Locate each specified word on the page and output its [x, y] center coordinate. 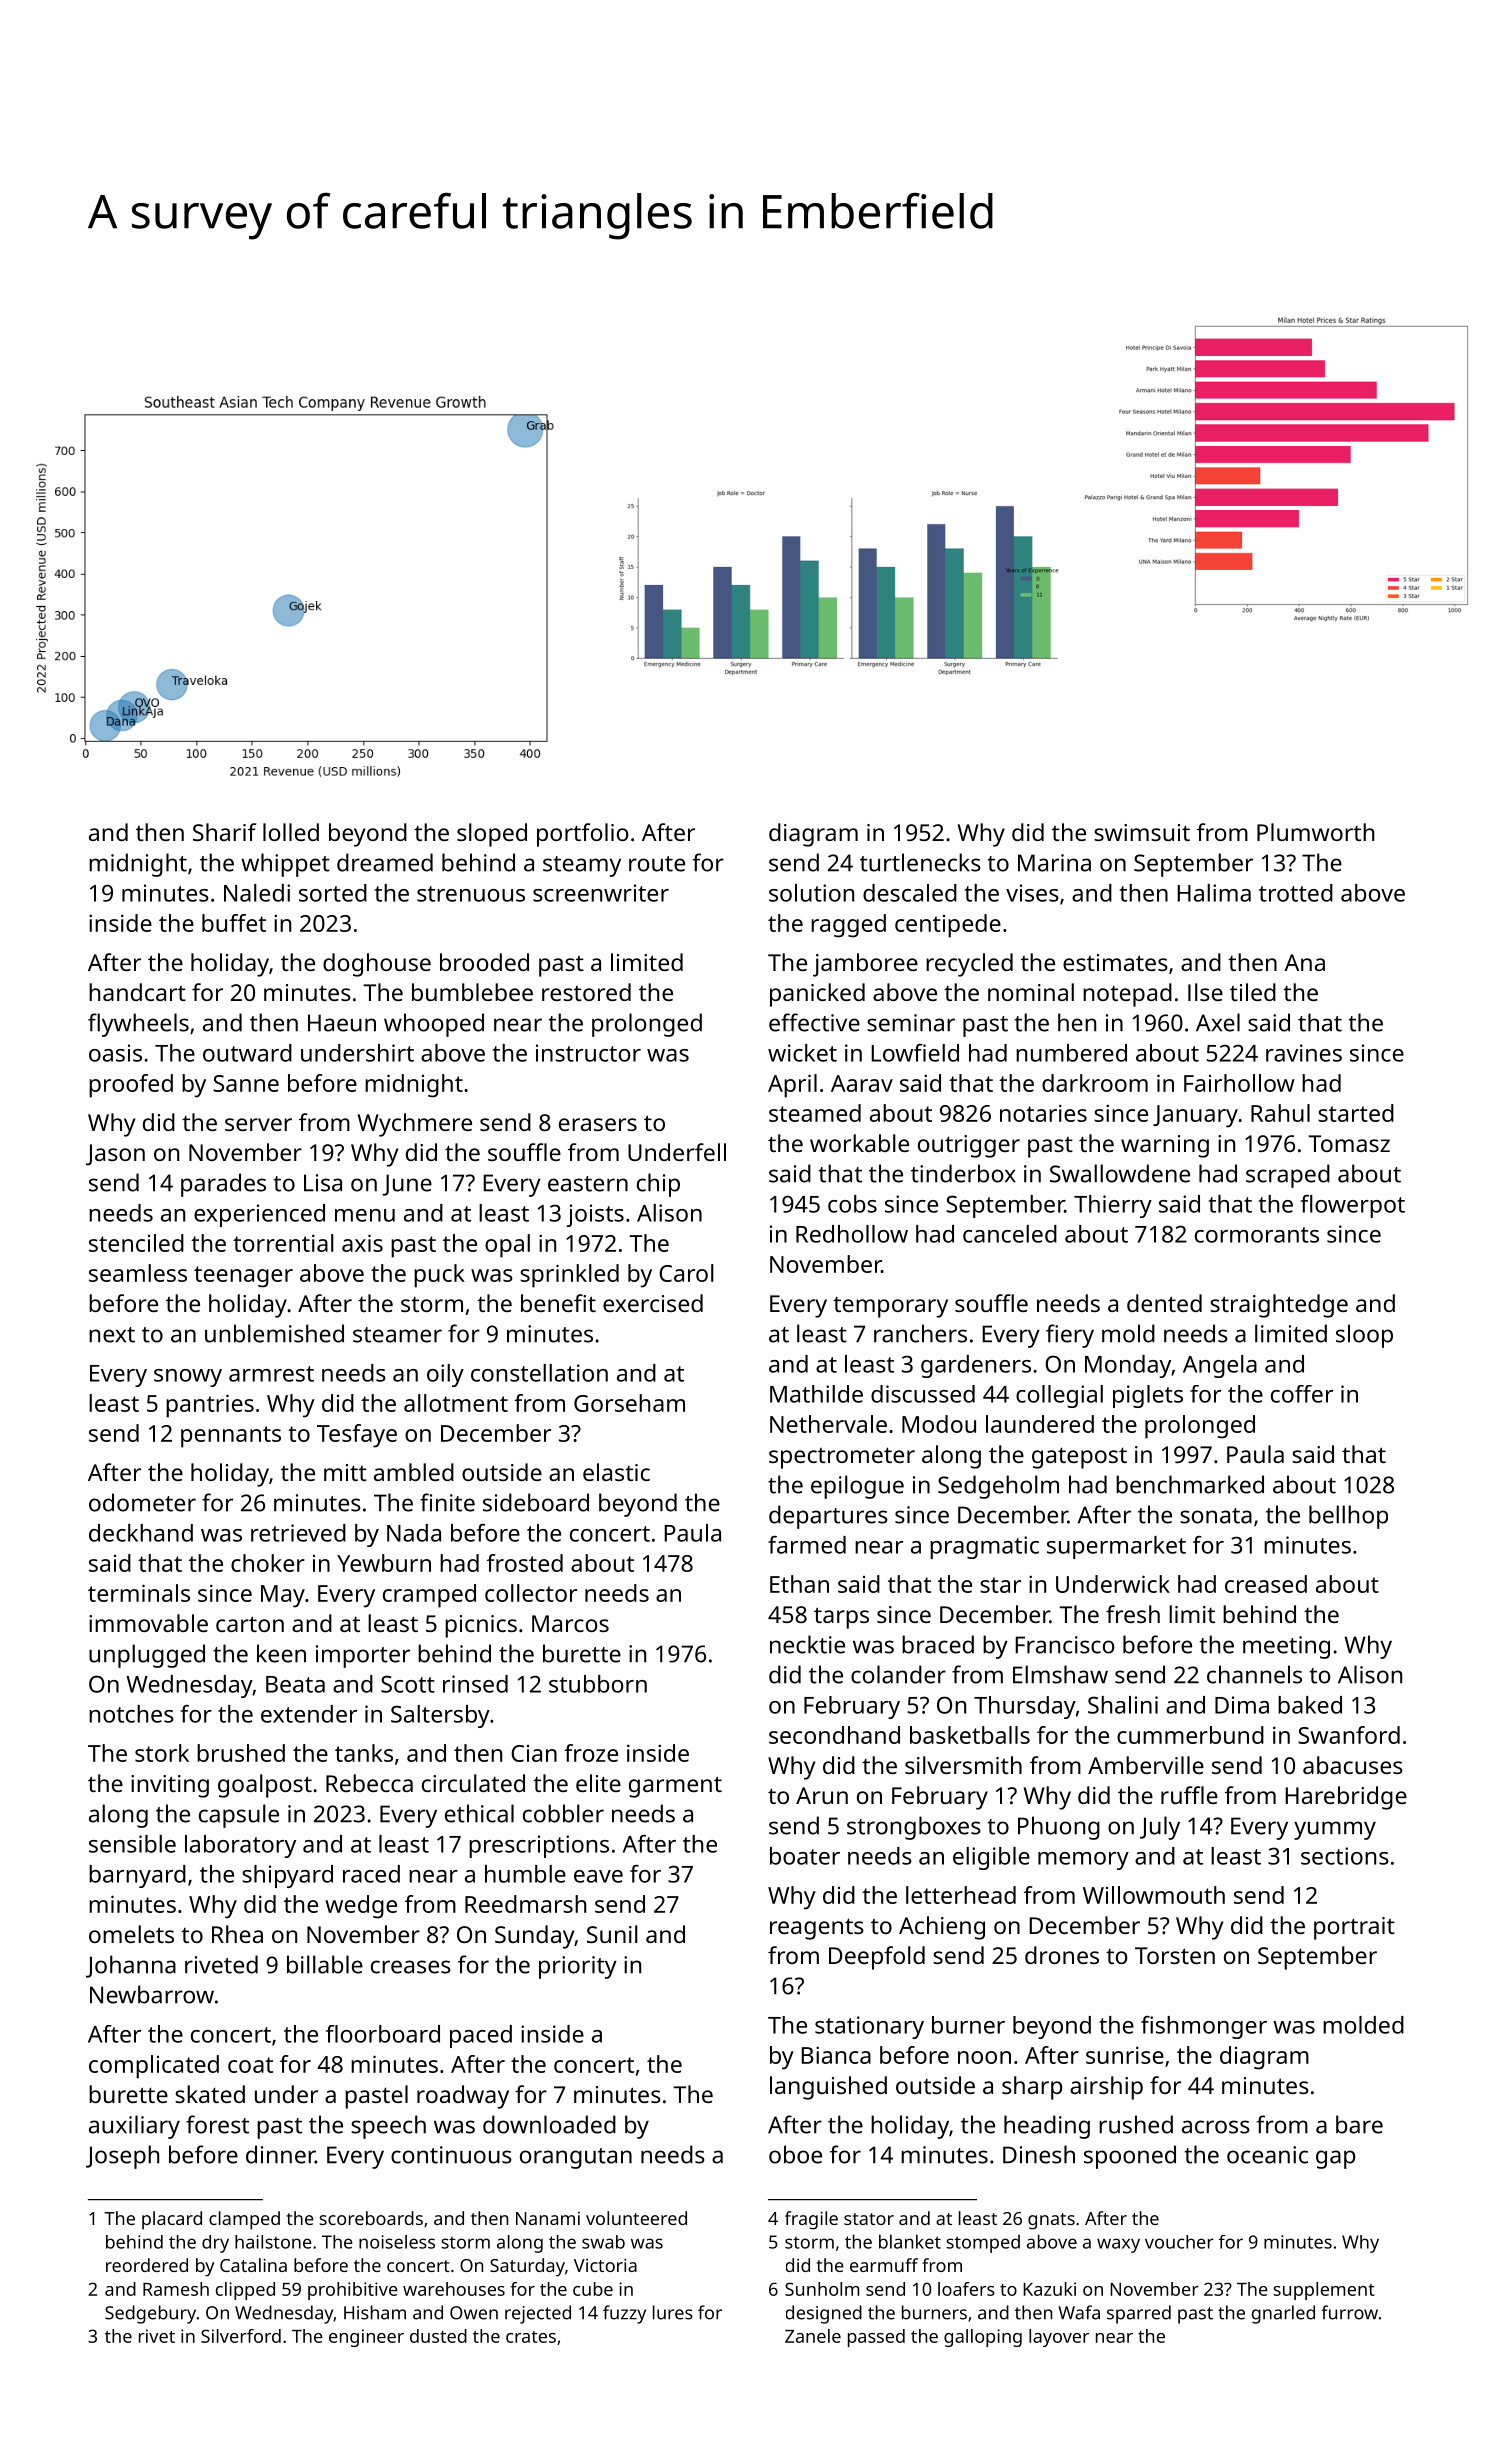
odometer [142, 1502]
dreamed [385, 862]
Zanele [813, 2336]
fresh [1133, 1614]
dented [1164, 1303]
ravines [1304, 1053]
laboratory [240, 1846]
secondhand [834, 1735]
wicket [802, 1053]
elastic [616, 1472]
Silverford [241, 2336]
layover [1059, 2338]
